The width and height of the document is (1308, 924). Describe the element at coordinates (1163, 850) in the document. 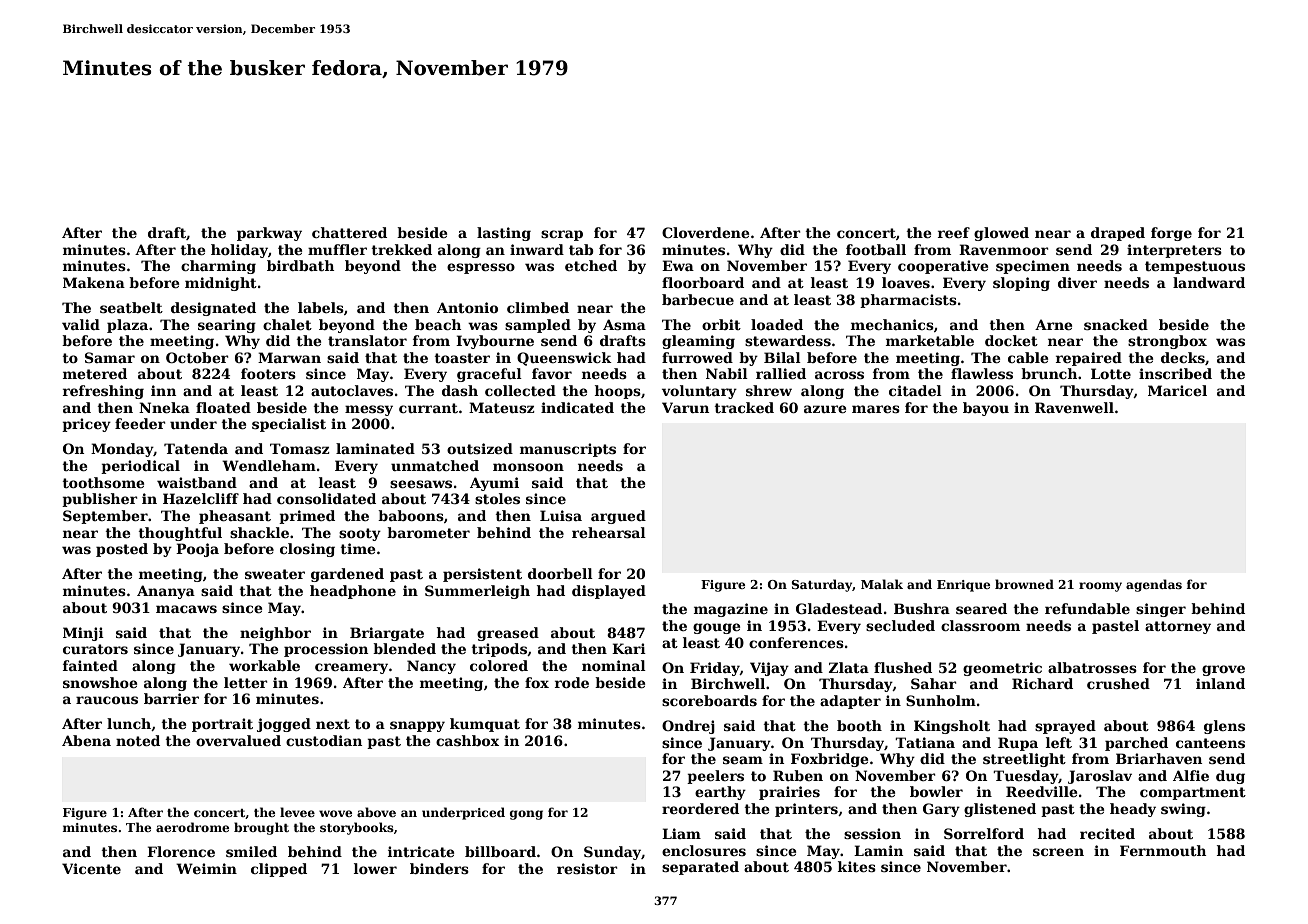

I see `Fernmouth` at that location.
